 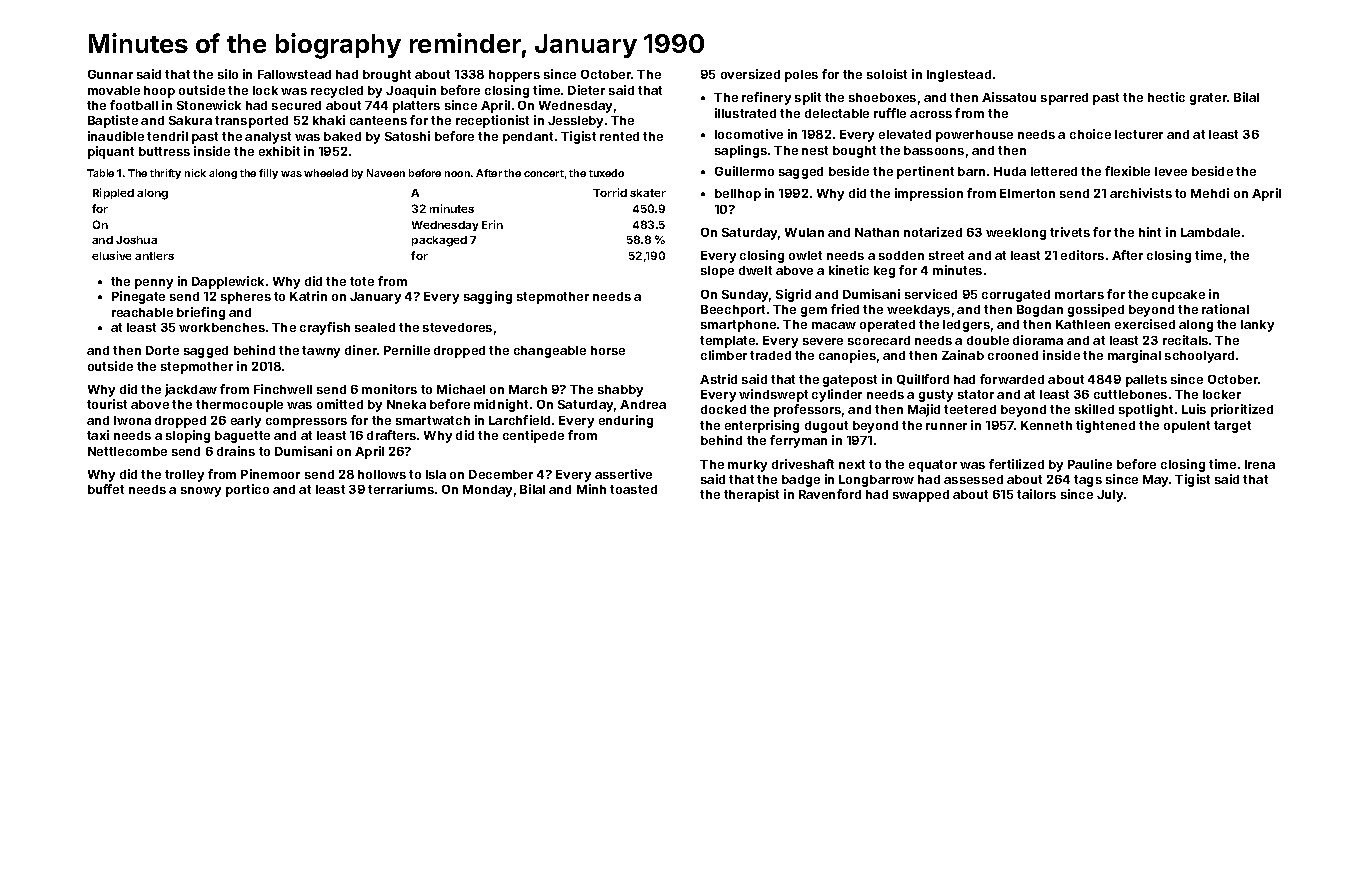 What do you see at coordinates (550, 352) in the document?
I see `changeable` at bounding box center [550, 352].
